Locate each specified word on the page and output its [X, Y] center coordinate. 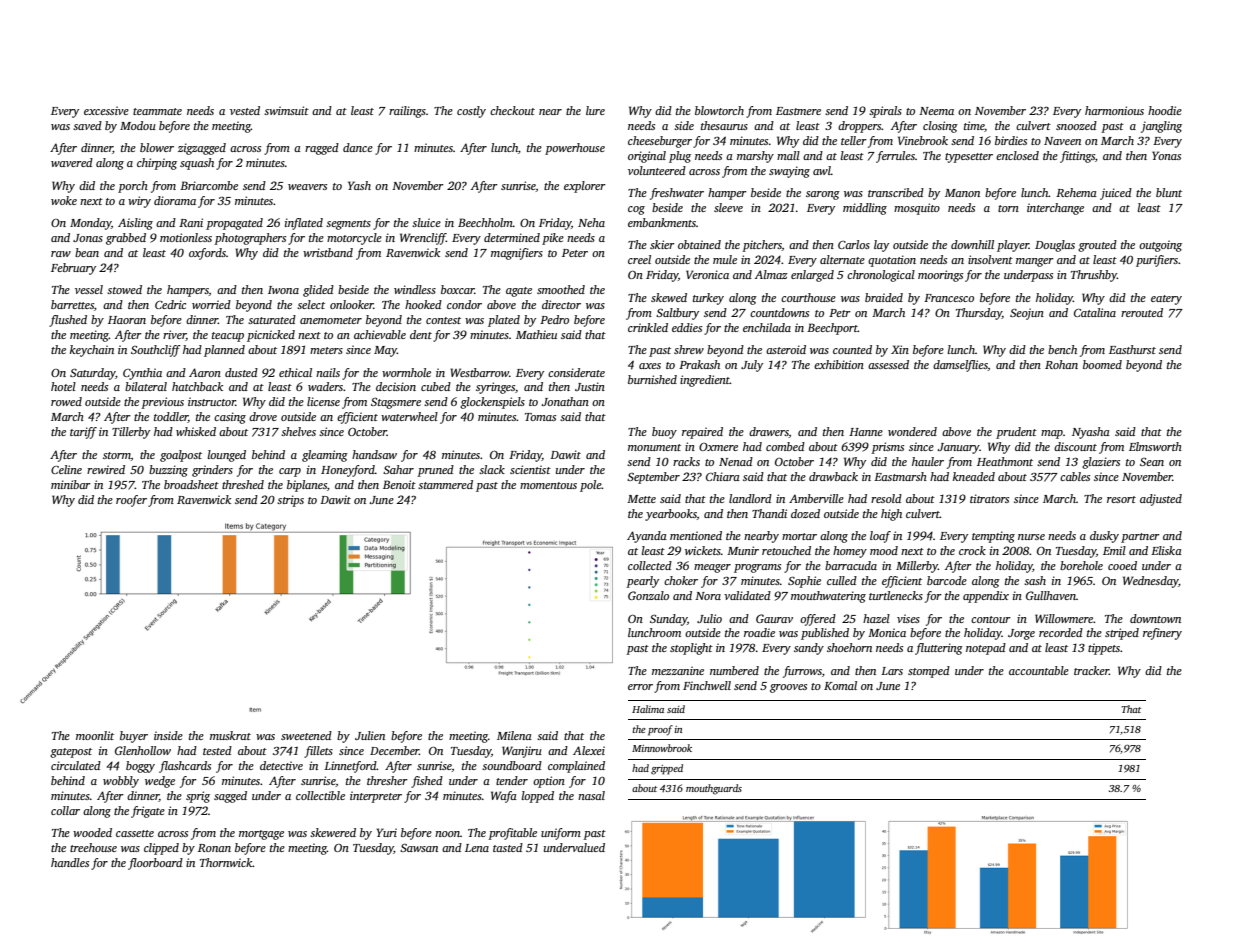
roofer [131, 501]
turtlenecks [896, 595]
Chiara [723, 476]
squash [197, 164]
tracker [1091, 670]
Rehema [1076, 192]
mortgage [261, 835]
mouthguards [714, 789]
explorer [585, 187]
